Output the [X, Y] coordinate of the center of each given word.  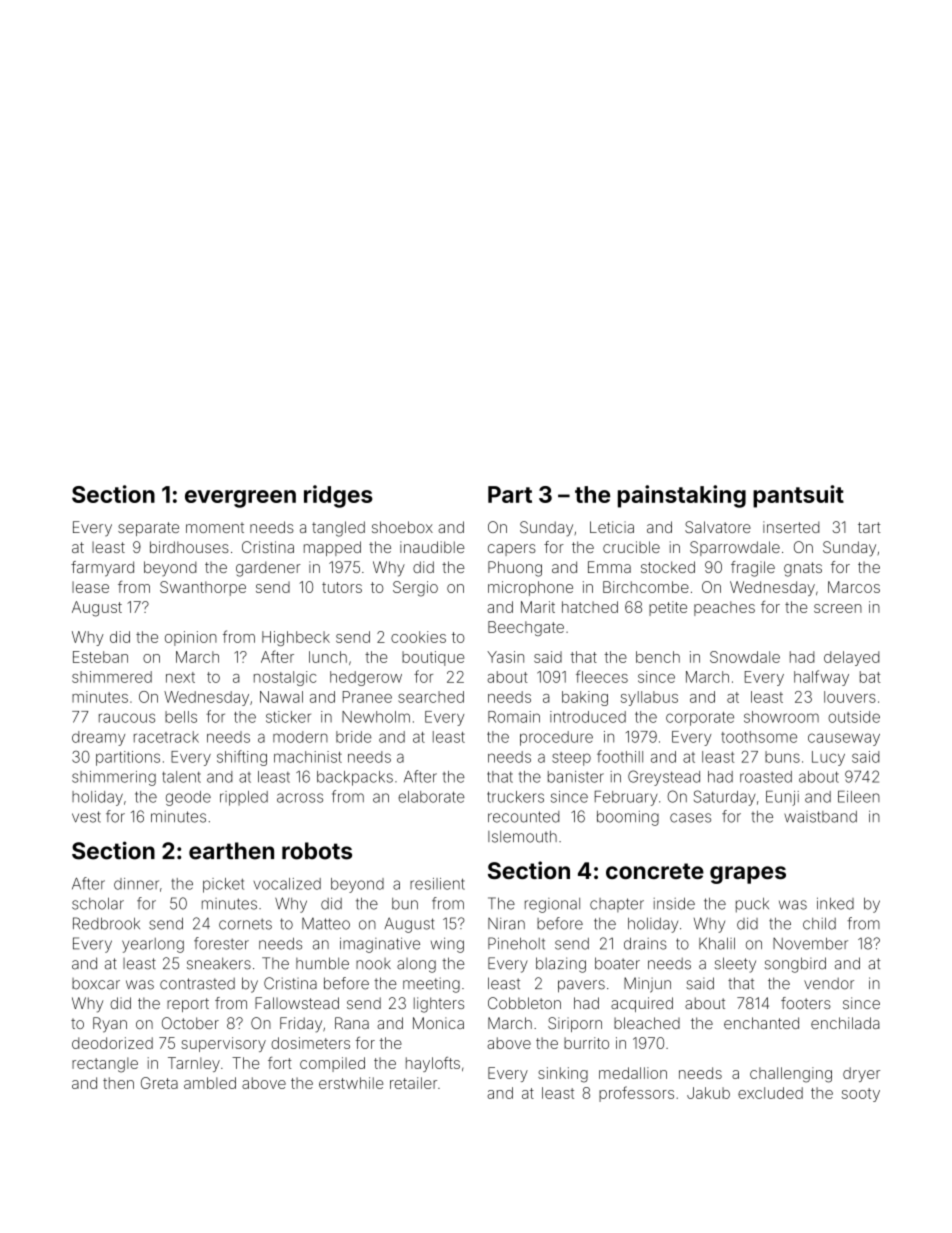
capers [512, 550]
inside [674, 903]
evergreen [240, 499]
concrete [655, 871]
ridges [338, 496]
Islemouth [522, 837]
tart [869, 527]
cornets [245, 924]
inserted [791, 527]
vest [86, 817]
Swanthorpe [203, 588]
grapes [748, 875]
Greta [159, 1083]
